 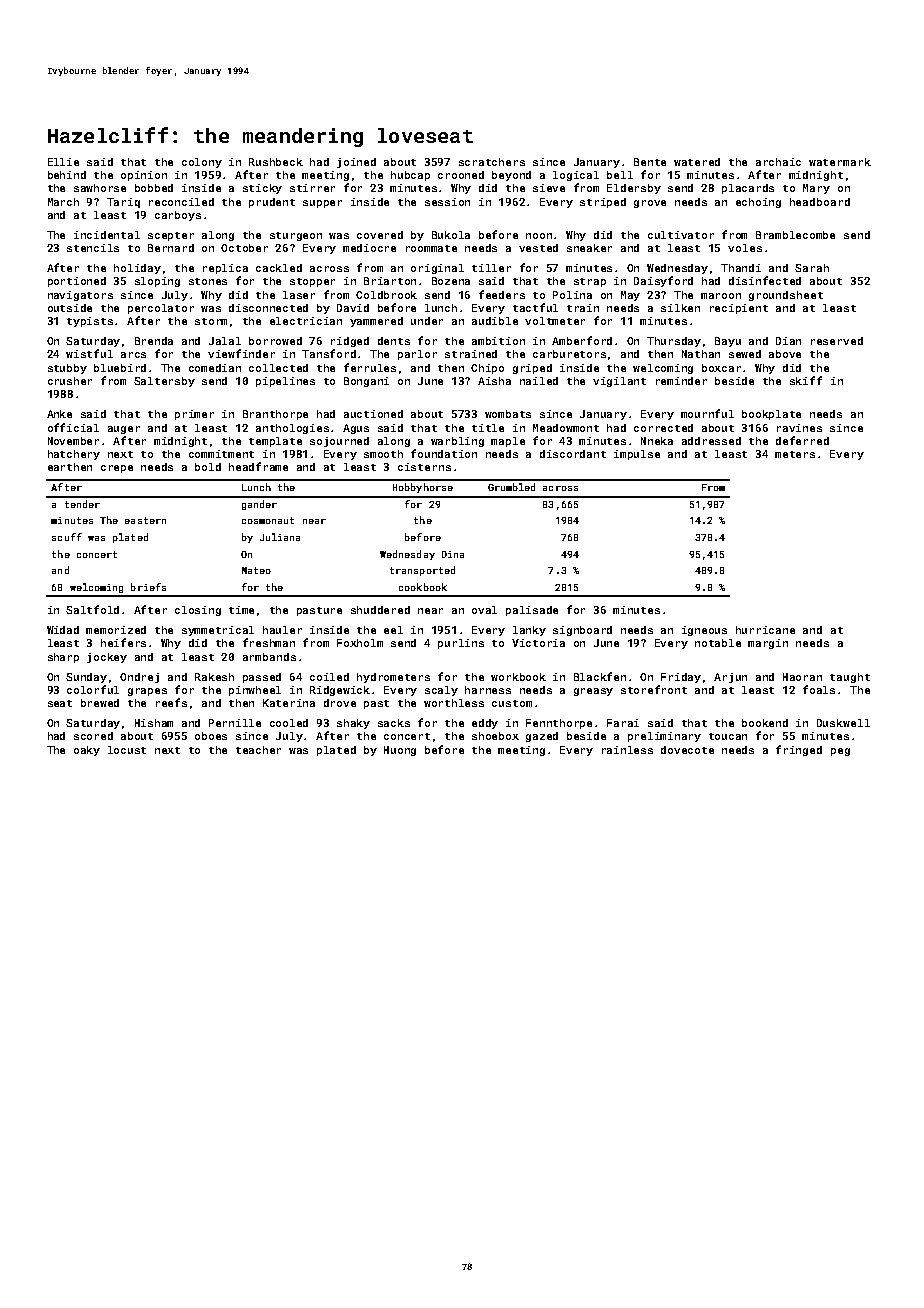 I want to click on supper, so click(x=322, y=204).
